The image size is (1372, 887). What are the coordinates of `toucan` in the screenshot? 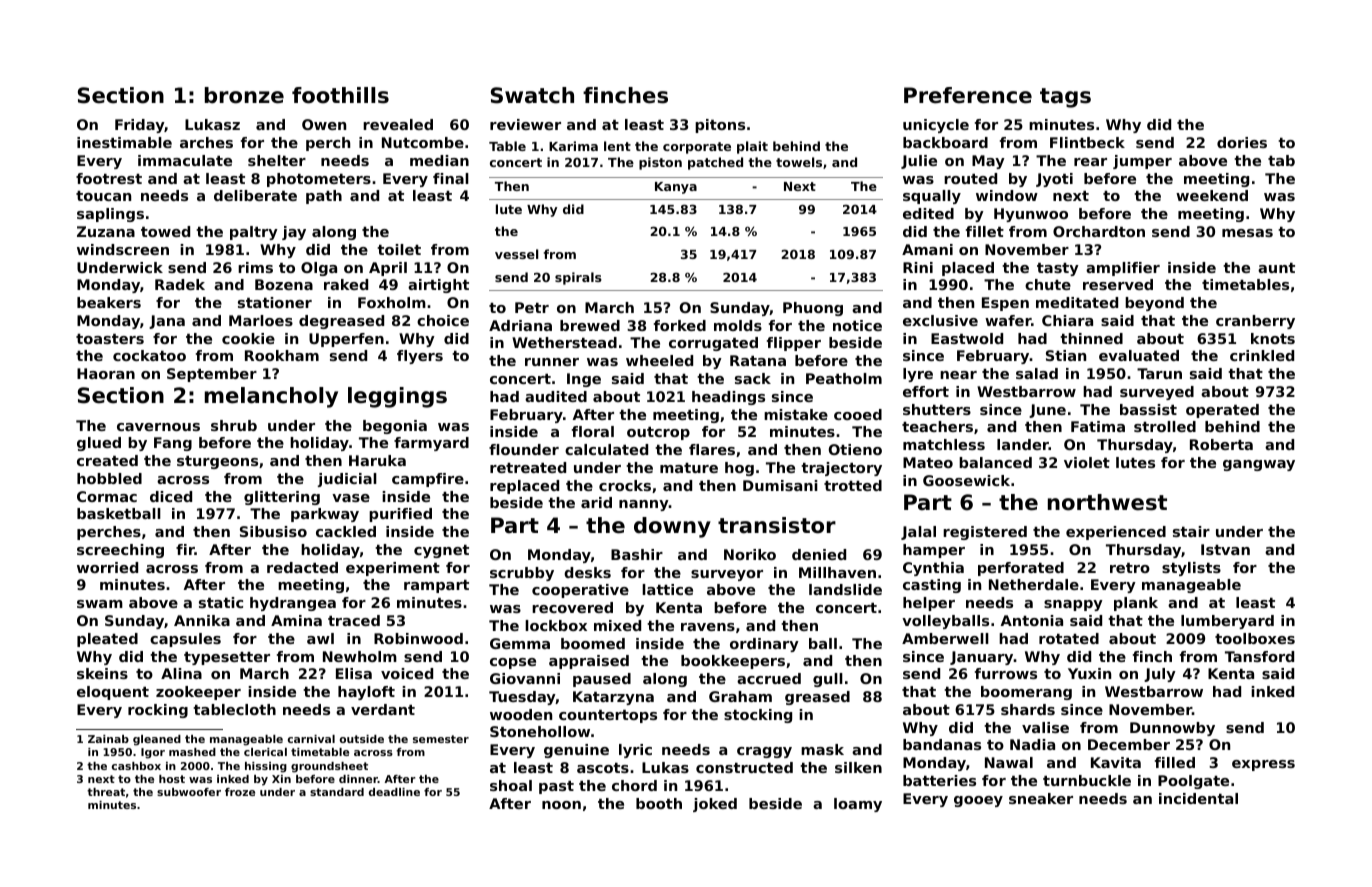 It's located at (103, 196).
